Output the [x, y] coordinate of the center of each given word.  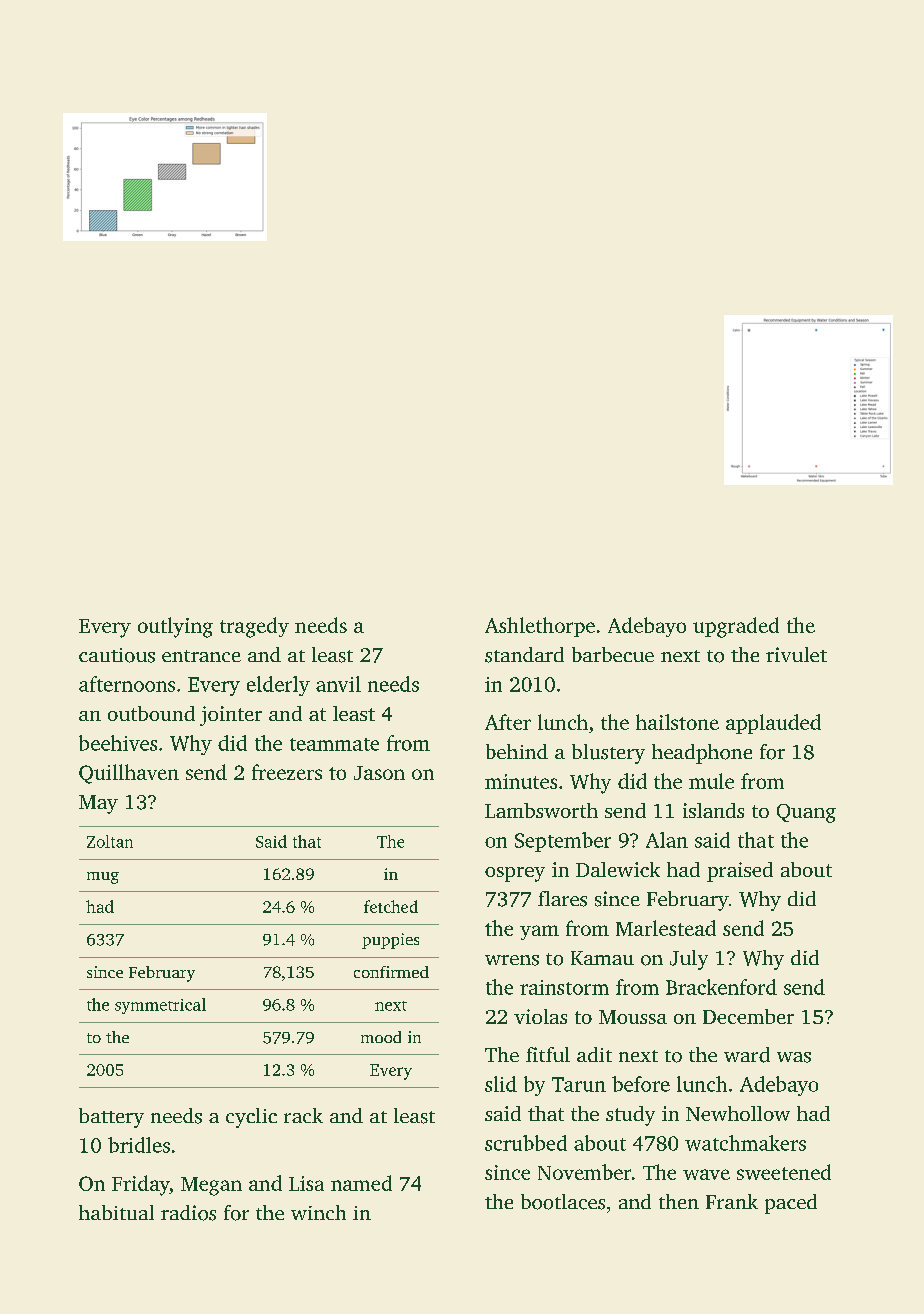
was [794, 1057]
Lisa [306, 1183]
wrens [512, 960]
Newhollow [738, 1113]
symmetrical [160, 1006]
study [630, 1116]
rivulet [796, 654]
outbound [151, 713]
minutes [521, 781]
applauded [773, 724]
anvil [338, 684]
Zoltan [110, 841]
